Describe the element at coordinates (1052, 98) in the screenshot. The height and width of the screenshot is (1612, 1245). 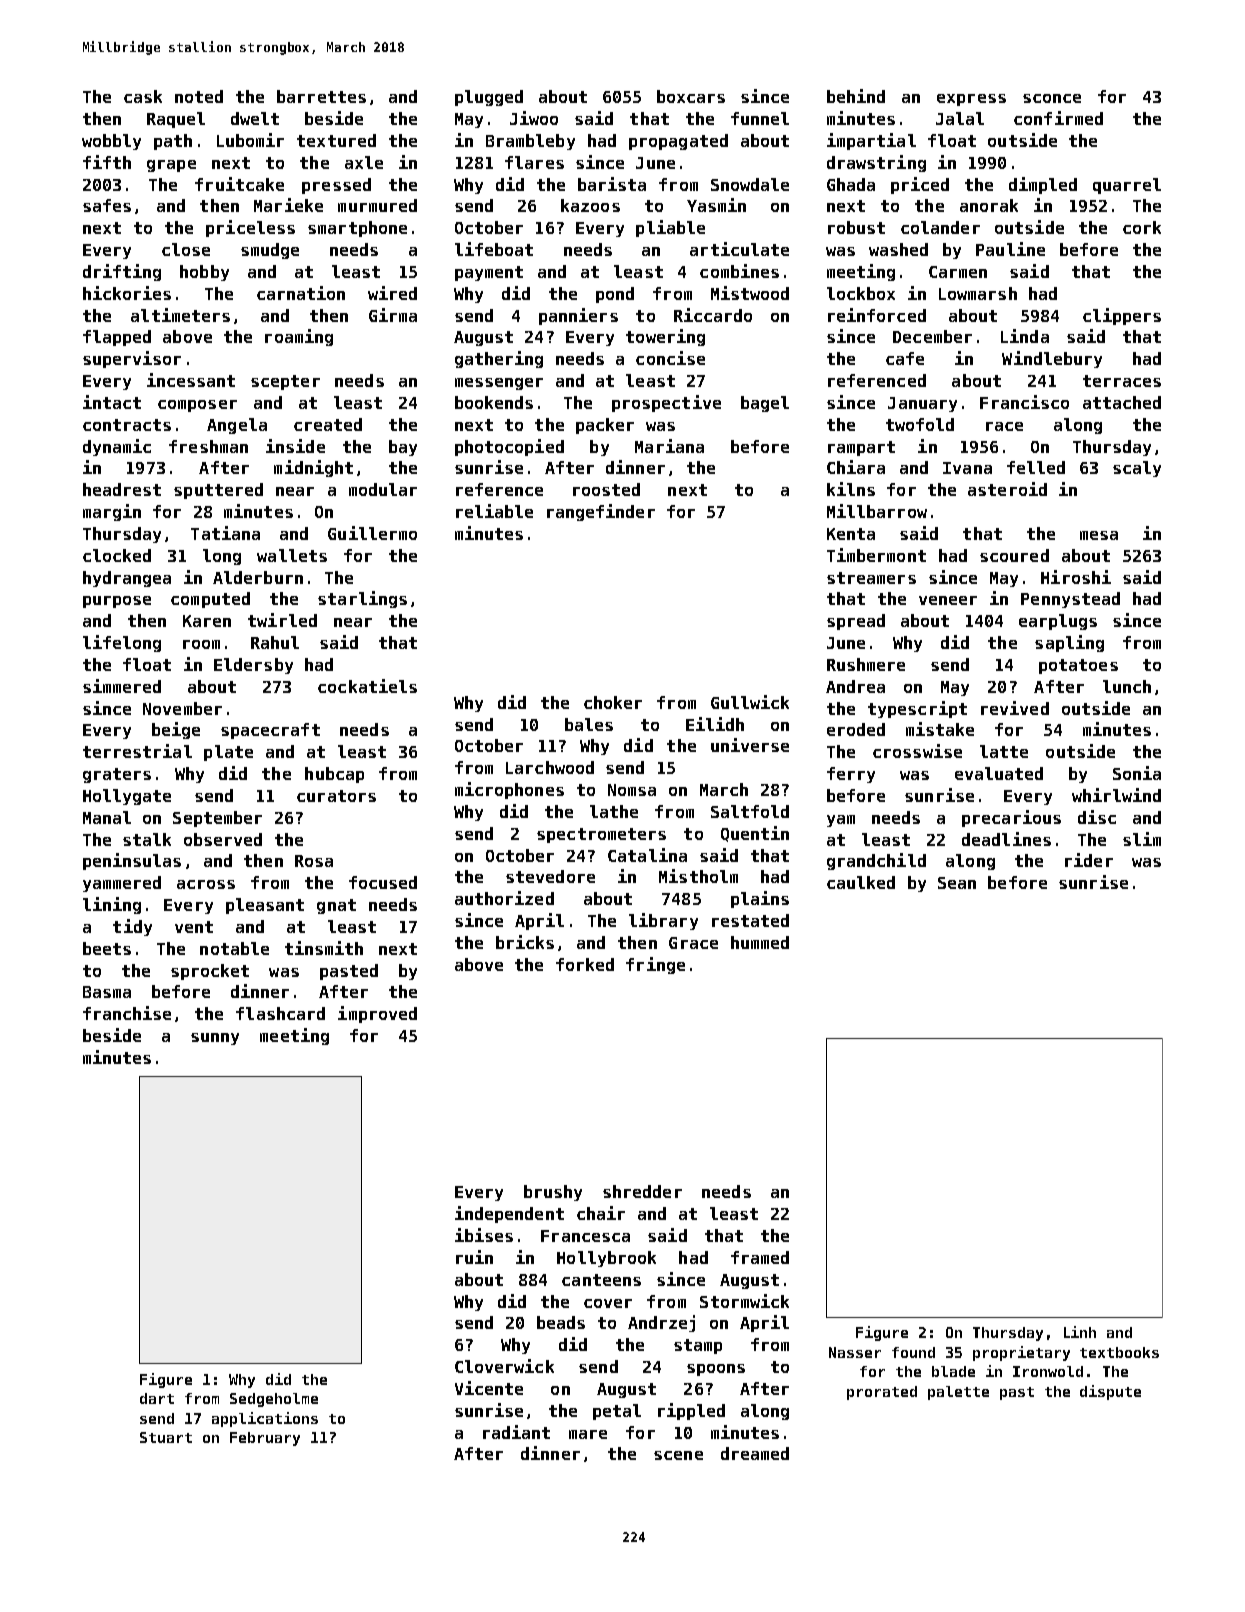
I see `sconce` at that location.
